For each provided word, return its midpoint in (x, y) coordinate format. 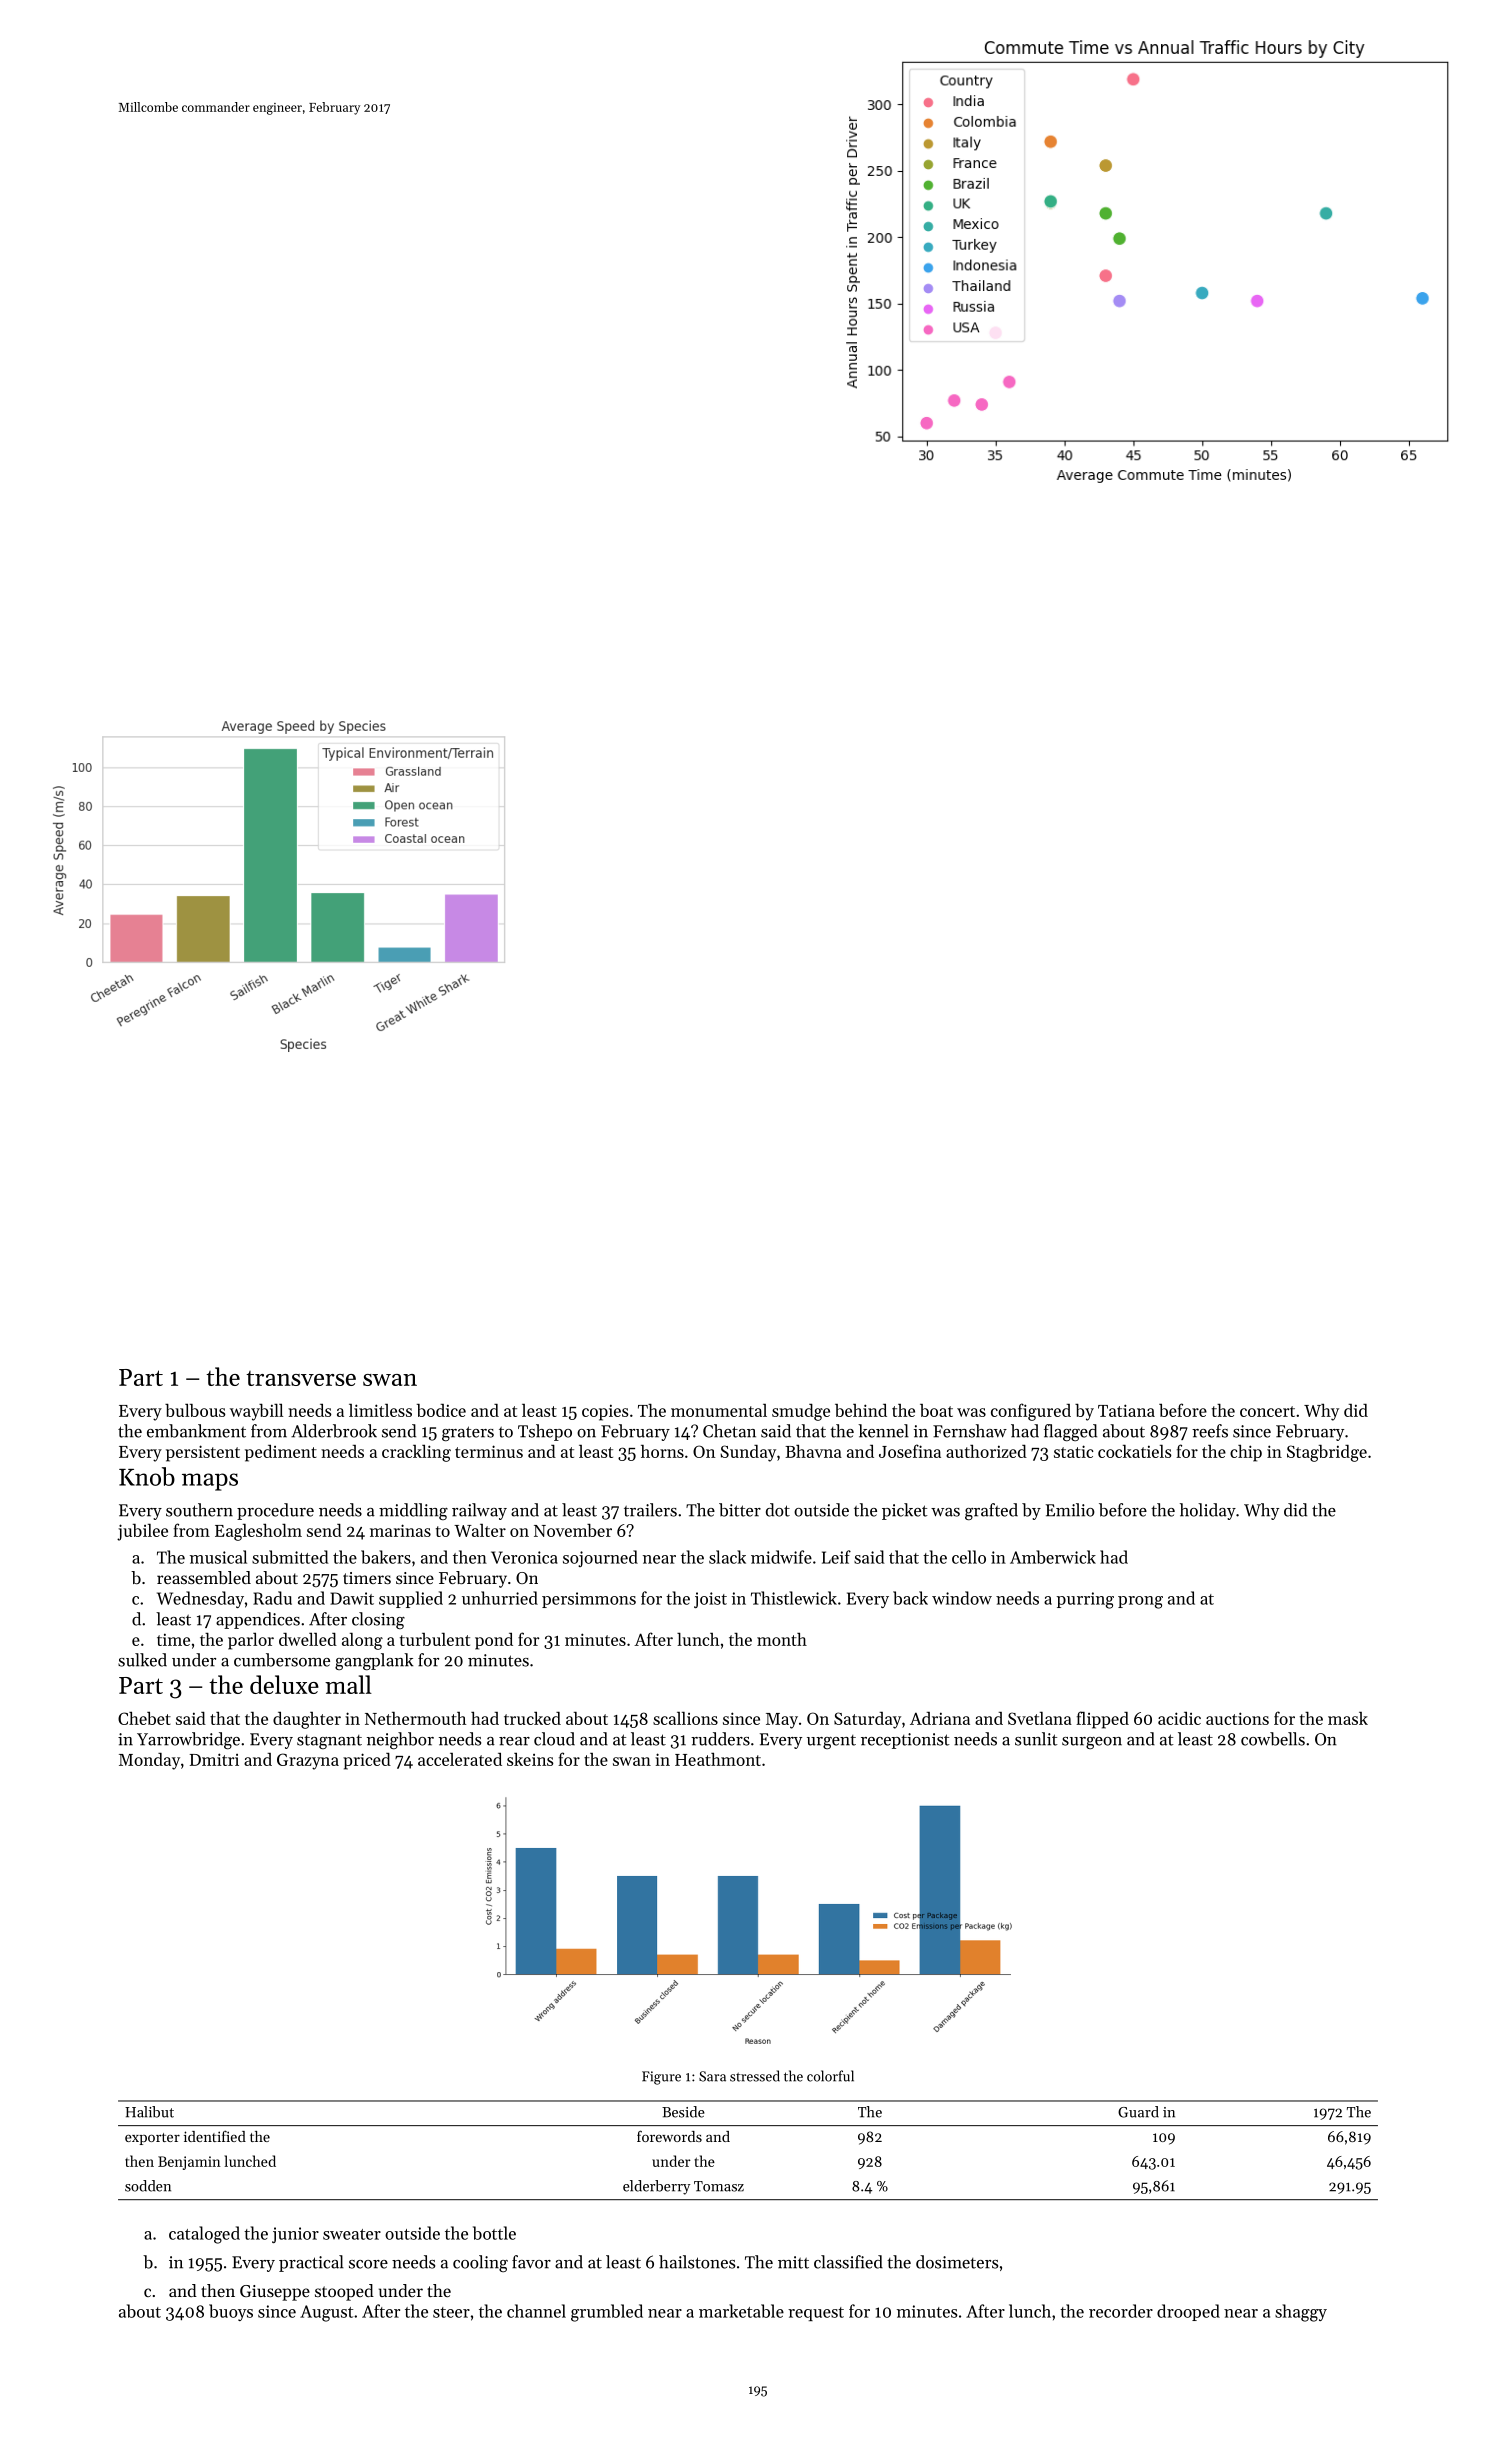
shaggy (1301, 2313)
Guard (1138, 2112)
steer (451, 2312)
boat (936, 1410)
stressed (755, 2076)
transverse (301, 1378)
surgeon (1092, 1743)
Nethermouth (415, 1718)
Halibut (149, 2112)
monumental (719, 1410)
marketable (741, 2311)
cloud (554, 1739)
